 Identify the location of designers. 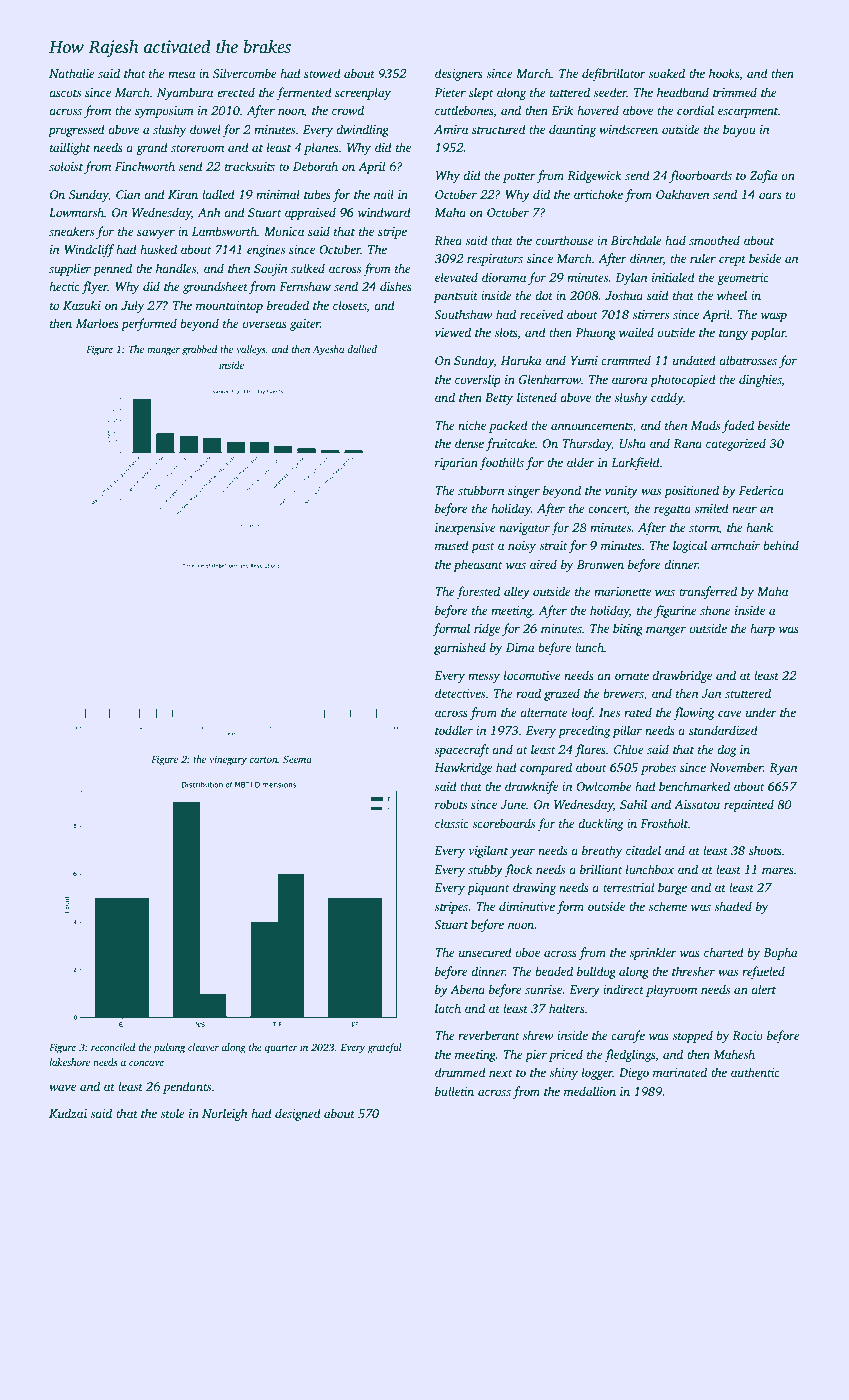
(459, 74).
